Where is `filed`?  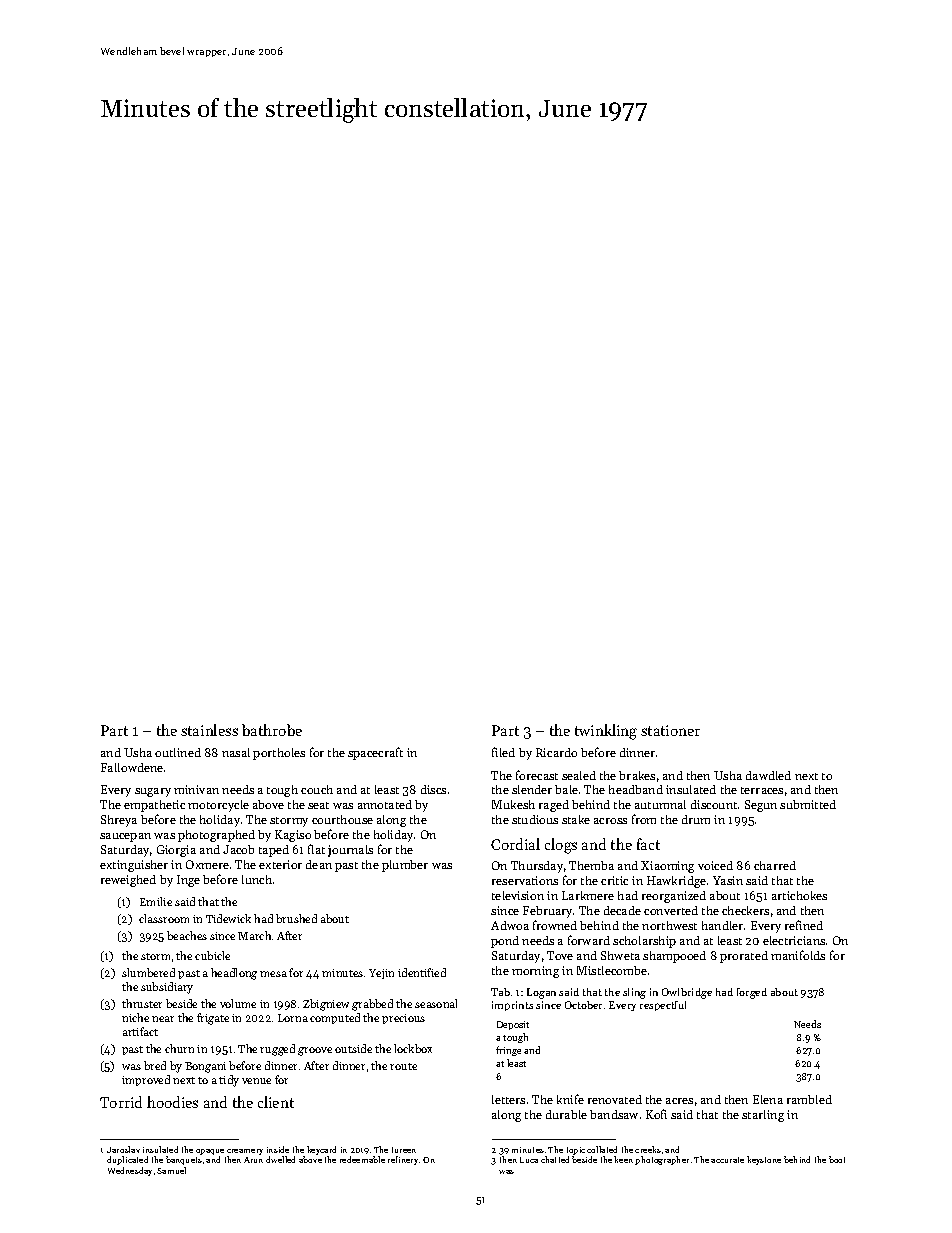 filed is located at coordinates (503, 752).
